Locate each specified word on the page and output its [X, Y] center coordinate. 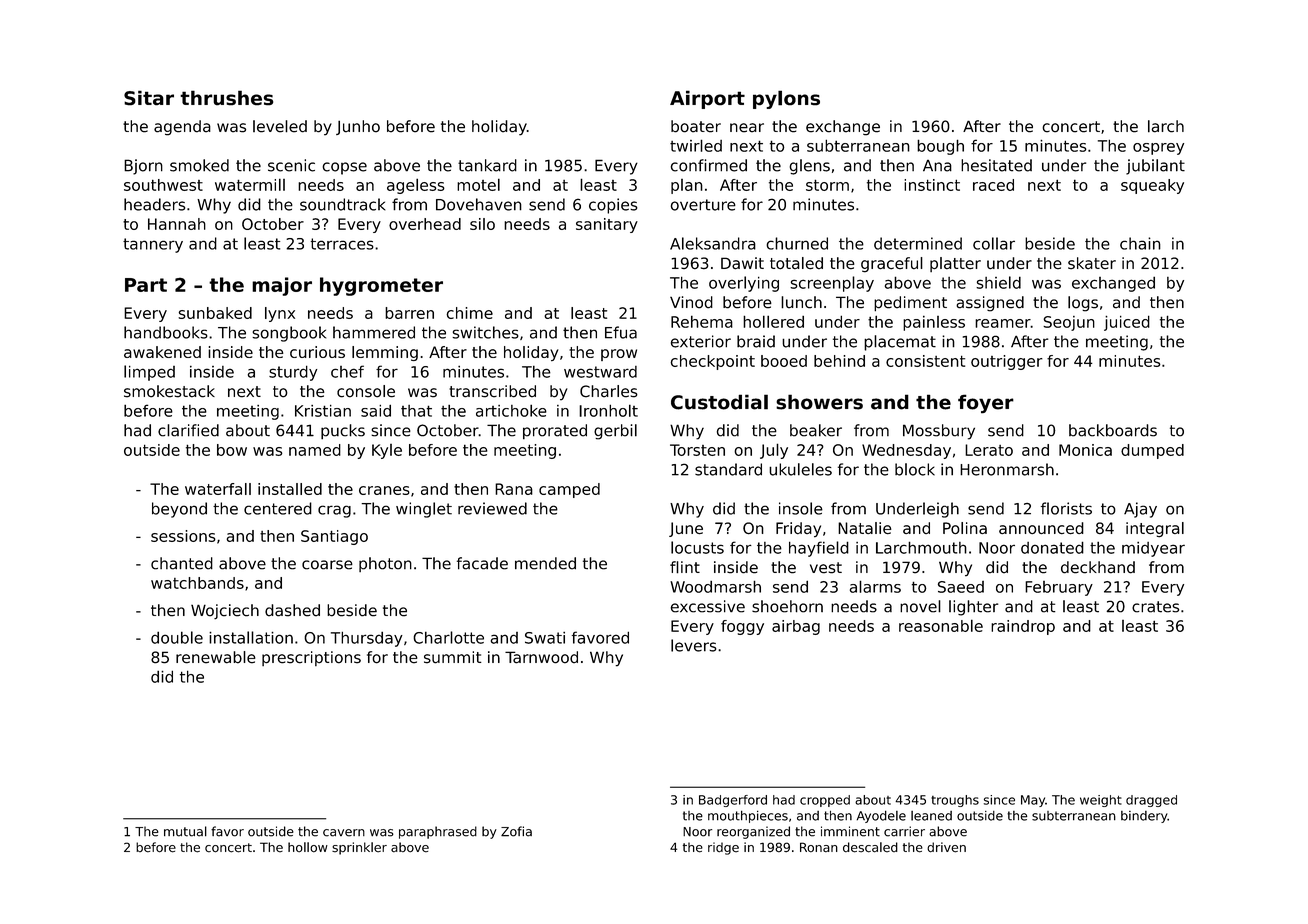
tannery [153, 245]
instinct [932, 185]
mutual [185, 831]
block [915, 469]
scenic [291, 165]
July [774, 451]
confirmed [709, 165]
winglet [424, 510]
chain [1140, 243]
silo [482, 224]
